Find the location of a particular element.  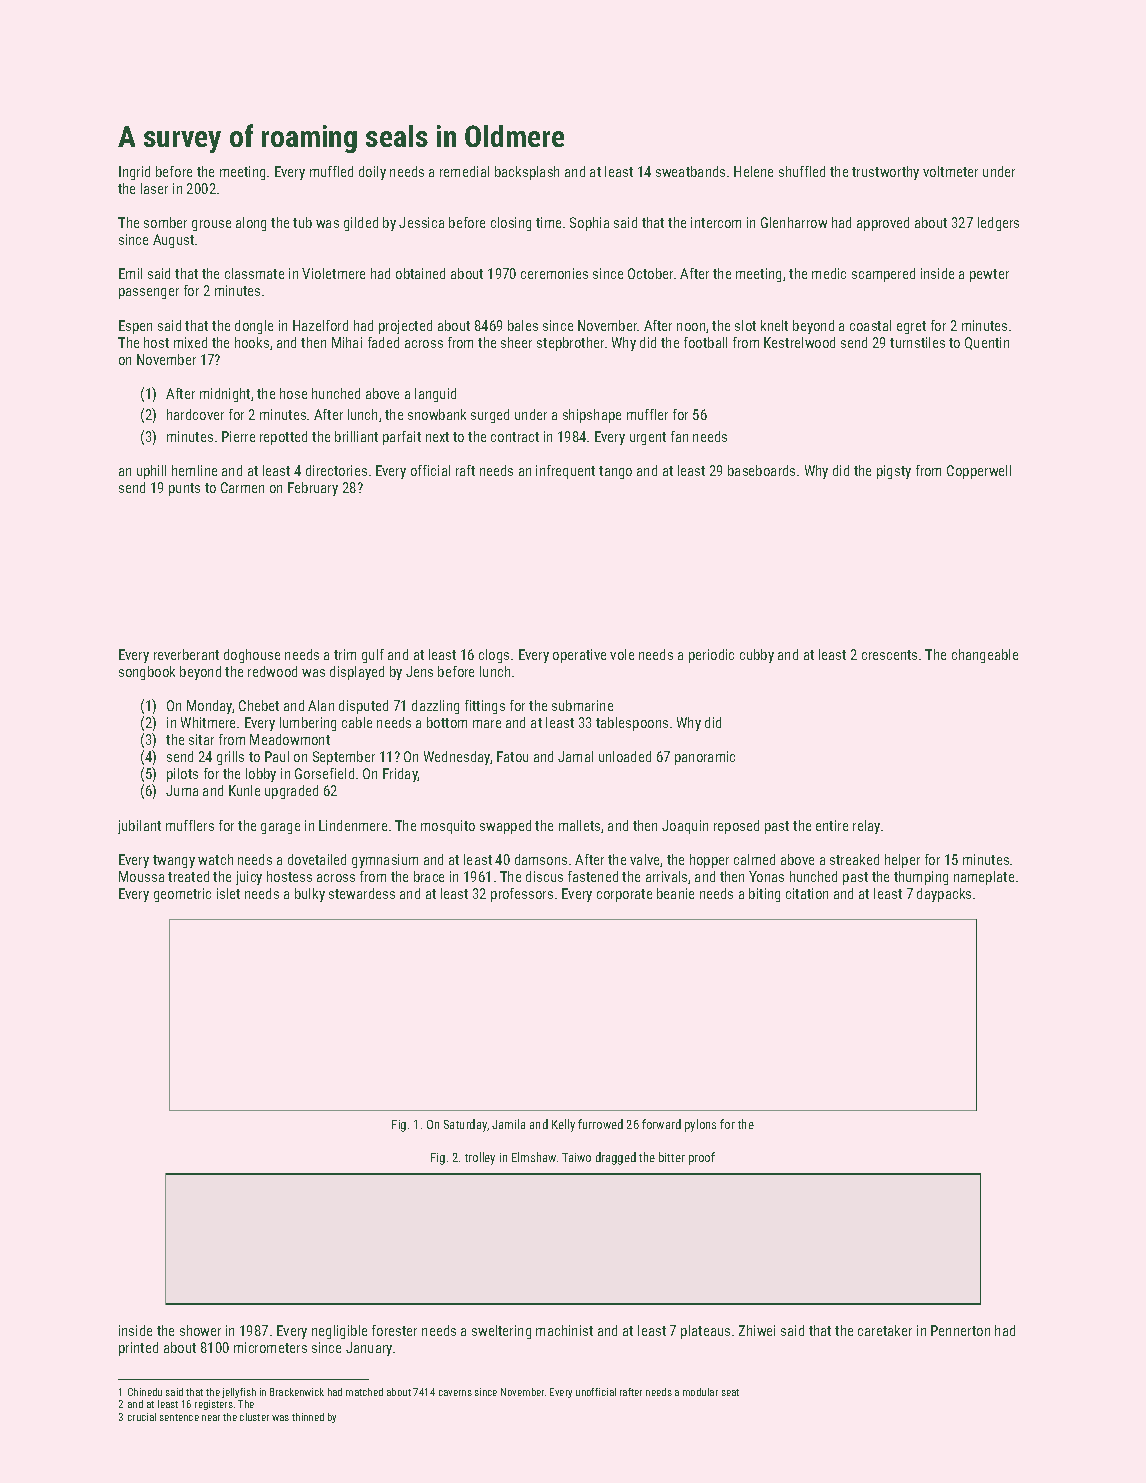

Quentin is located at coordinates (987, 343).
